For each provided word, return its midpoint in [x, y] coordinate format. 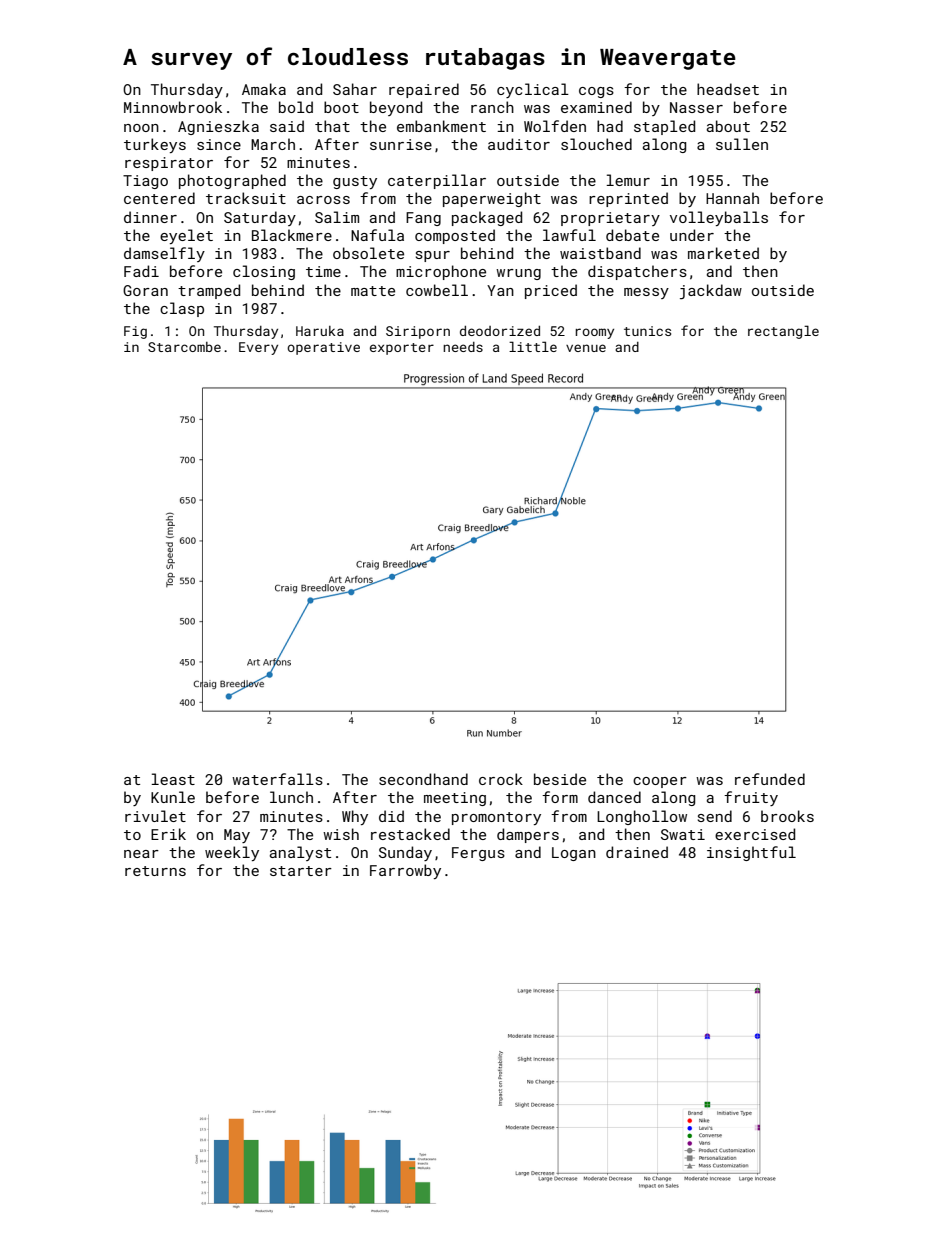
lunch [291, 797]
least [173, 779]
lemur [628, 180]
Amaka [264, 89]
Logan [574, 854]
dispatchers [637, 272]
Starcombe [184, 347]
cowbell [437, 290]
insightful [751, 853]
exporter [402, 349]
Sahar [355, 89]
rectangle [783, 332]
